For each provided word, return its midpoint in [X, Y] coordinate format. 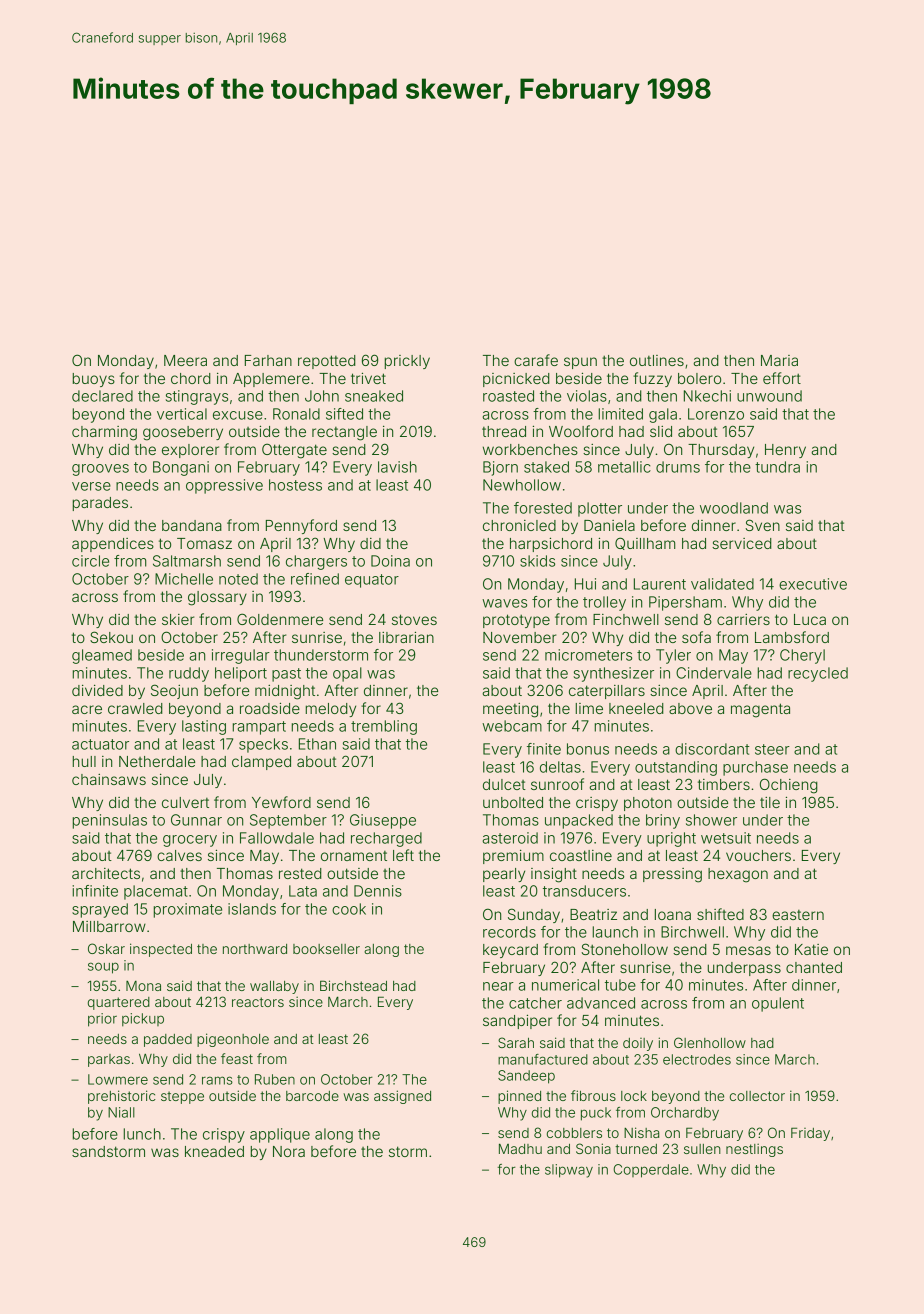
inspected [161, 950]
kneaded [214, 1151]
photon [648, 804]
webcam [512, 726]
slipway [569, 1171]
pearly [504, 875]
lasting [204, 727]
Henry [785, 451]
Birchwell [692, 932]
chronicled [519, 525]
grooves [100, 470]
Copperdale [651, 1171]
